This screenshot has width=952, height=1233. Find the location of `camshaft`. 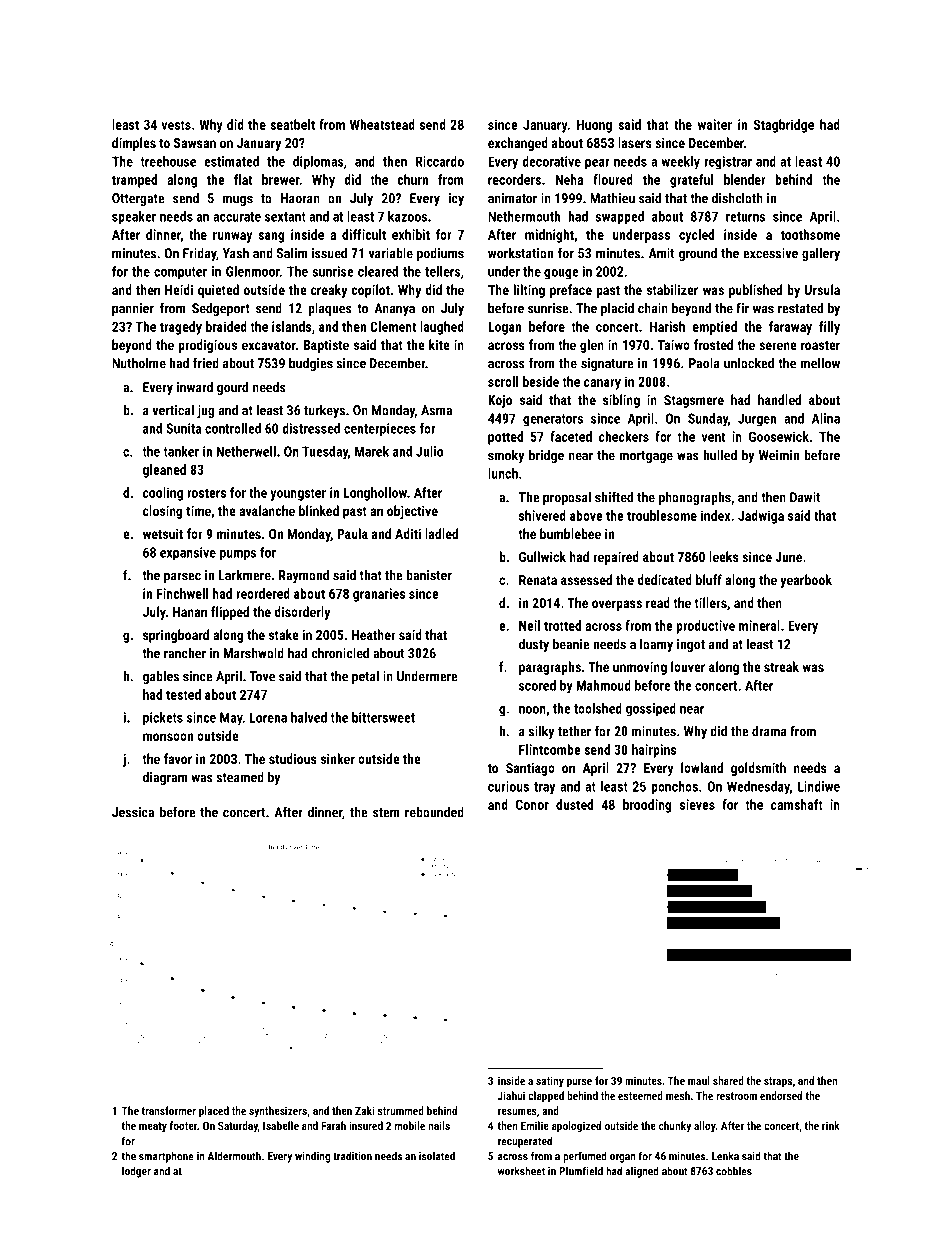

camshaft is located at coordinates (796, 804).
